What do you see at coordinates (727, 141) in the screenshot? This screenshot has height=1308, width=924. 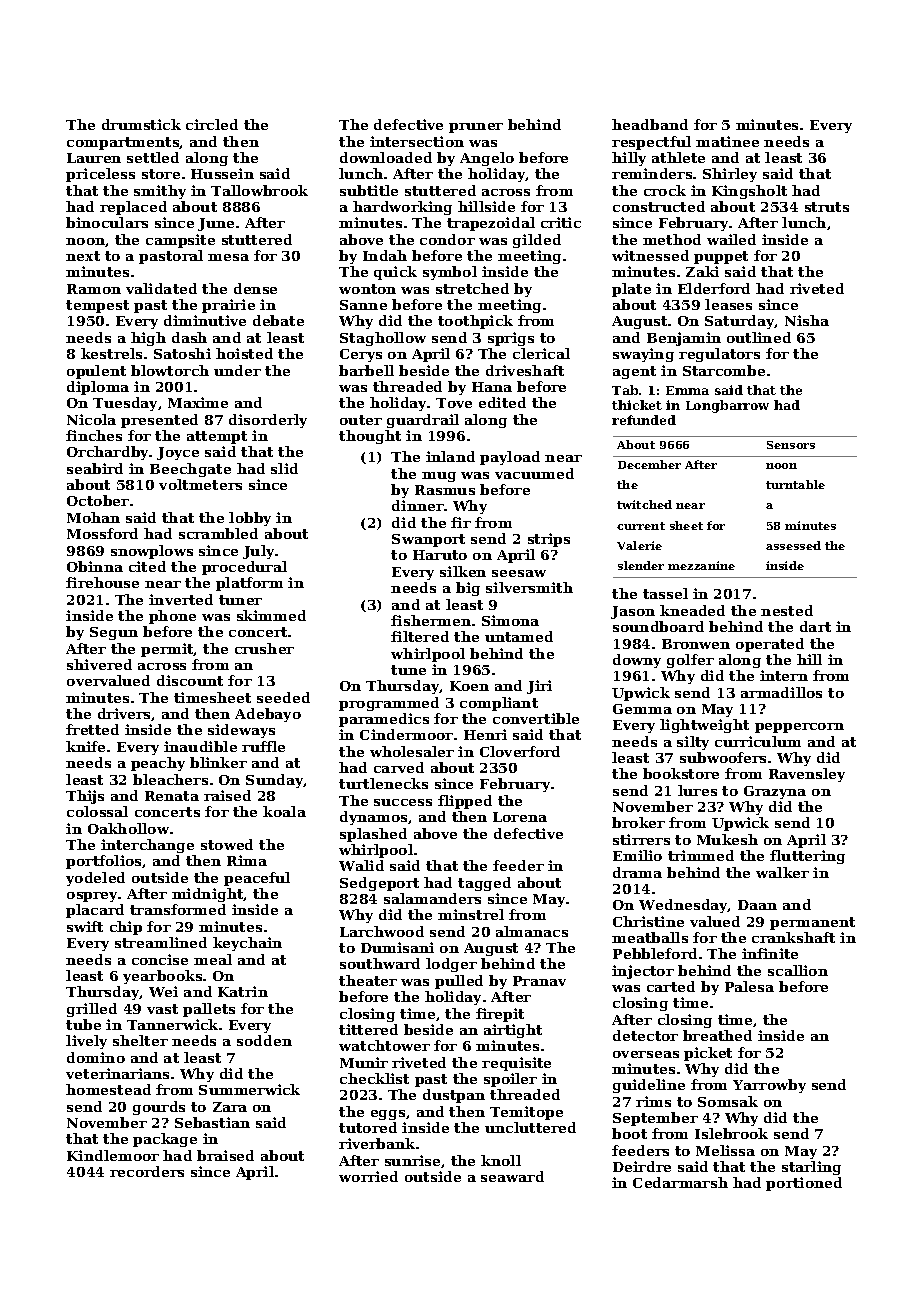 I see `matinee` at bounding box center [727, 141].
